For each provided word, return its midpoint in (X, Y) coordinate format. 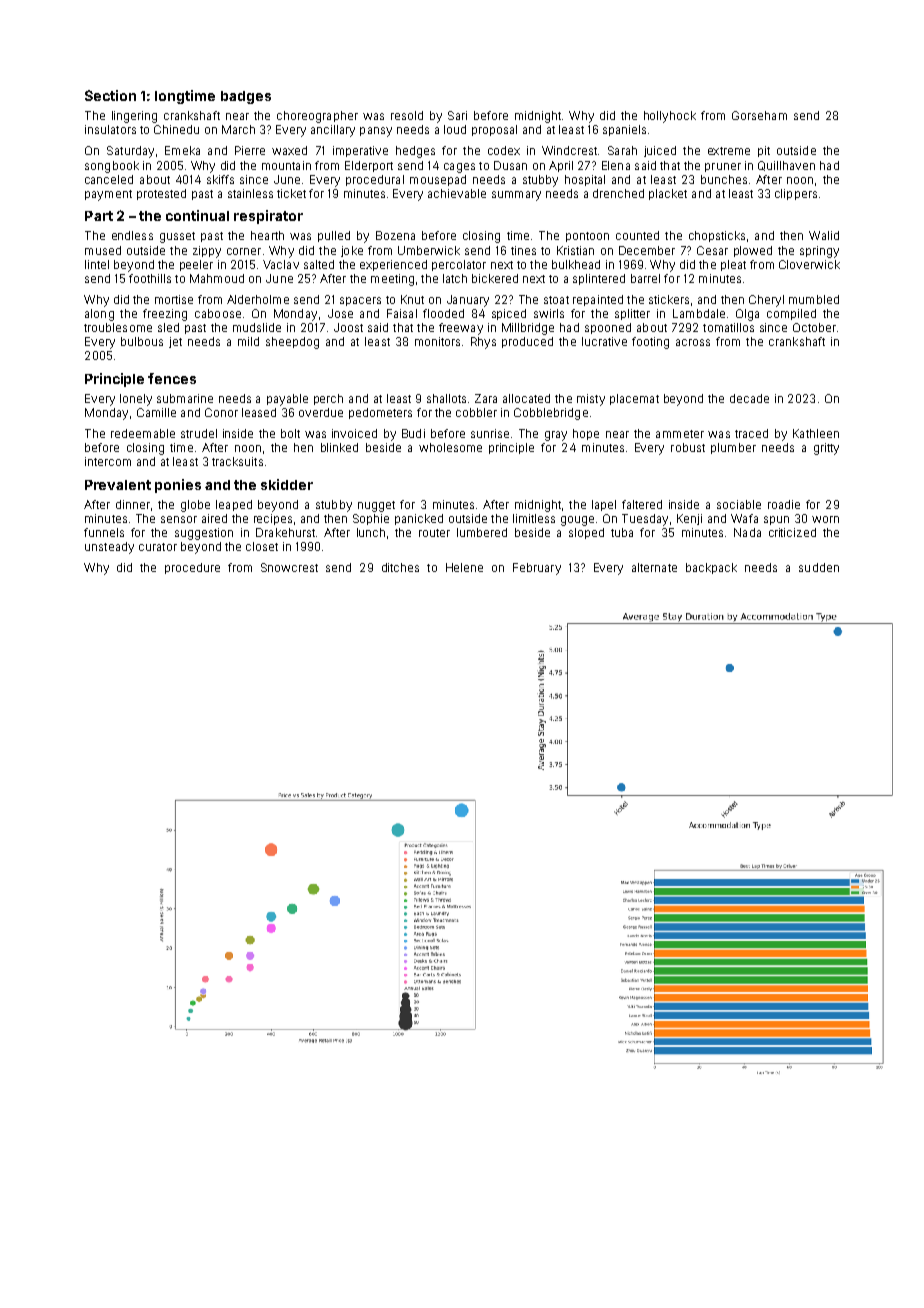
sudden (819, 567)
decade (749, 398)
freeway (461, 329)
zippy (207, 252)
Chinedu (176, 129)
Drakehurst (285, 532)
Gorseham (759, 115)
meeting (392, 280)
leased (259, 412)
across (693, 342)
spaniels (624, 130)
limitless (534, 518)
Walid (824, 235)
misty (591, 400)
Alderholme (258, 299)
